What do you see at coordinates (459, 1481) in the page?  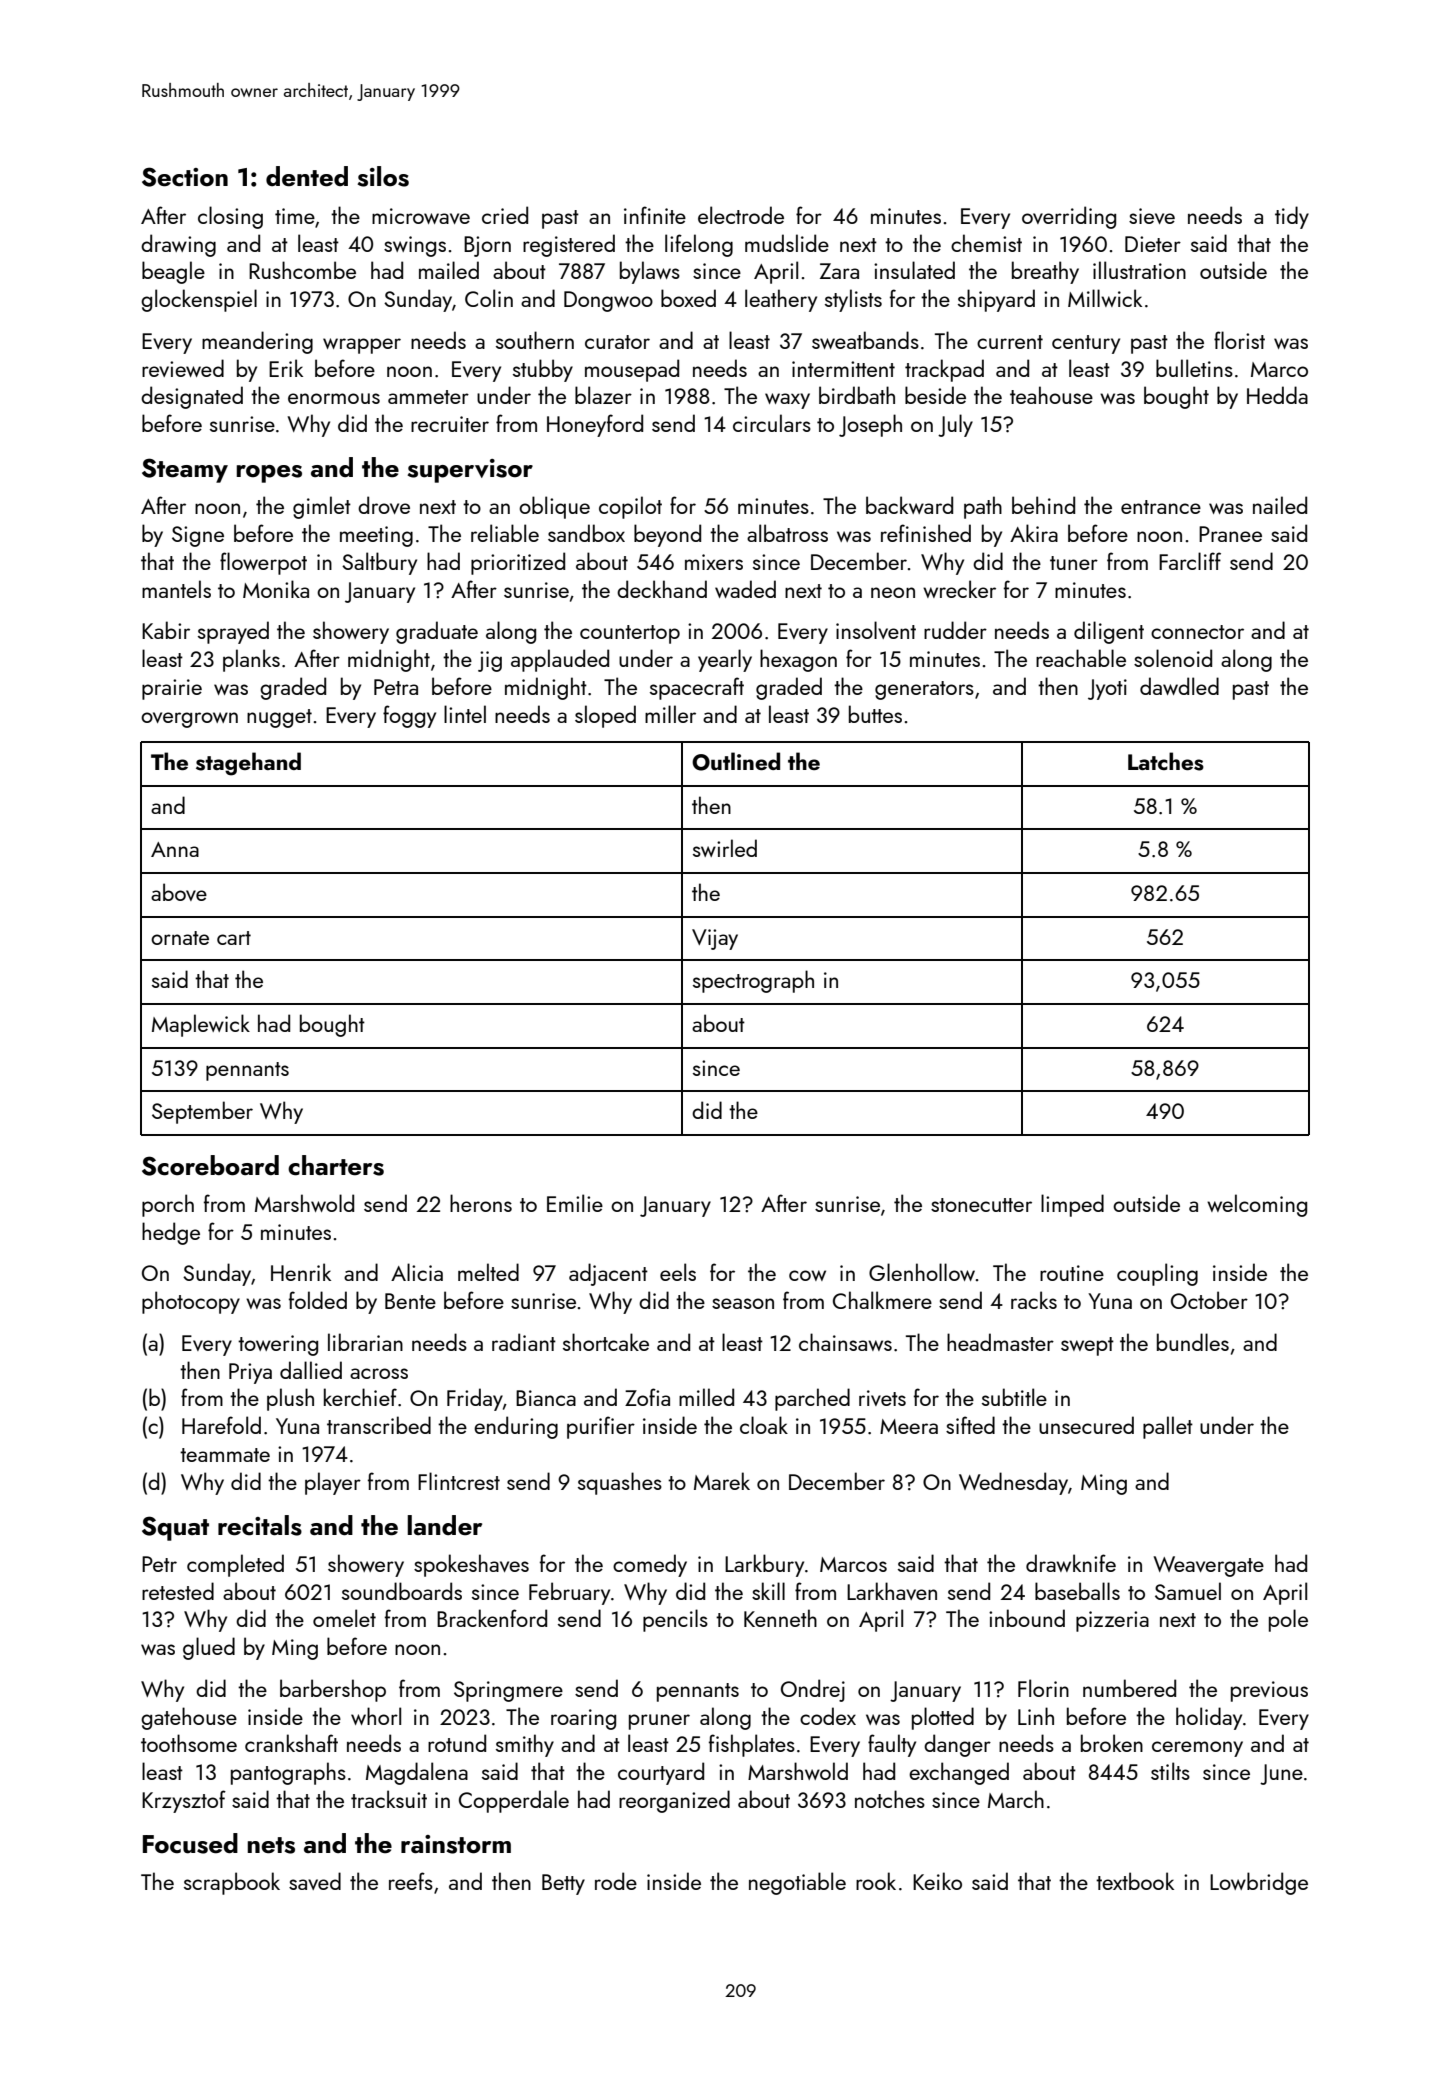 I see `Flintcrest` at bounding box center [459, 1481].
